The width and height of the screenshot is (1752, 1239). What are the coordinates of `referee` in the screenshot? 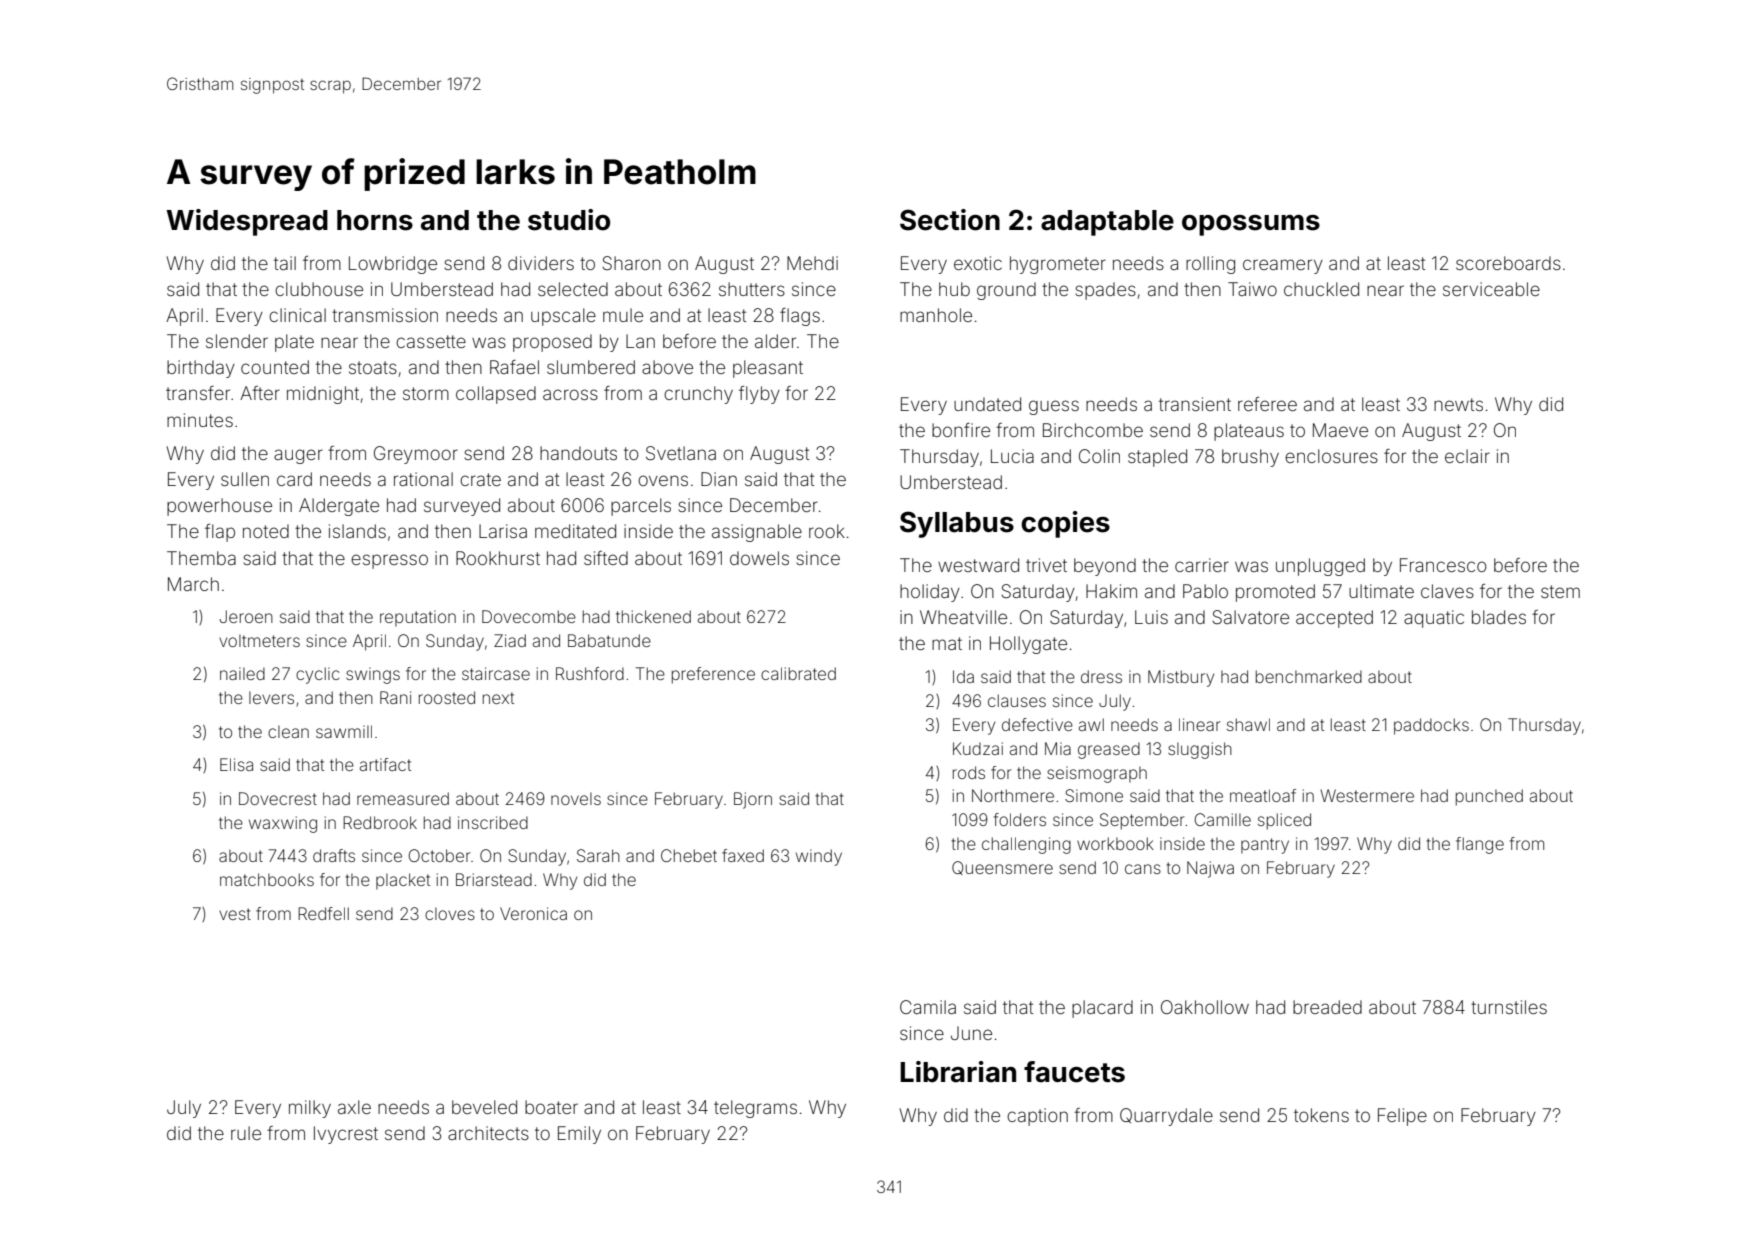 It's located at (1267, 404).
